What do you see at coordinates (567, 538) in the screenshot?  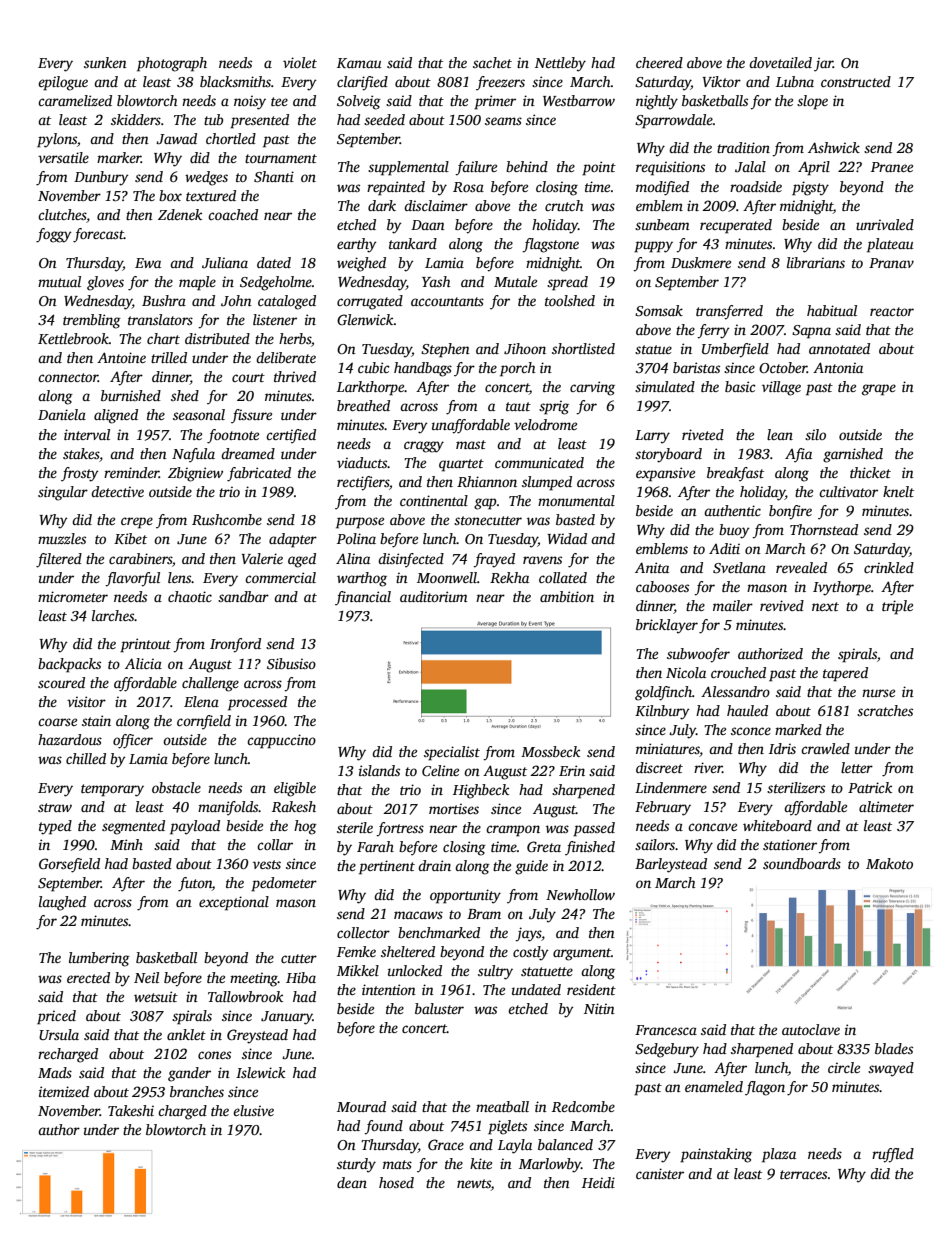 I see `Widad` at bounding box center [567, 538].
